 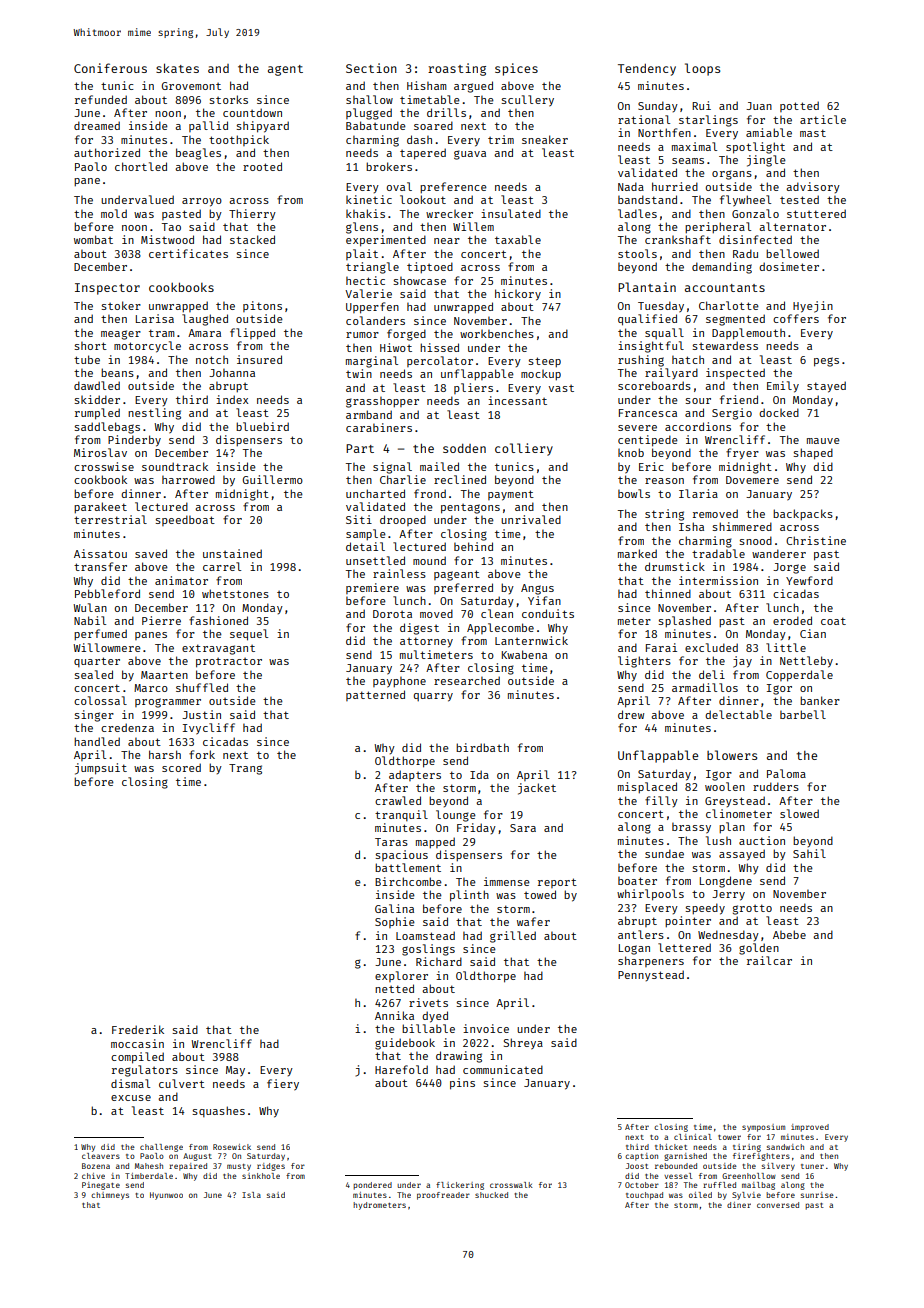 What do you see at coordinates (511, 1185) in the image?
I see `crosswalk` at bounding box center [511, 1185].
